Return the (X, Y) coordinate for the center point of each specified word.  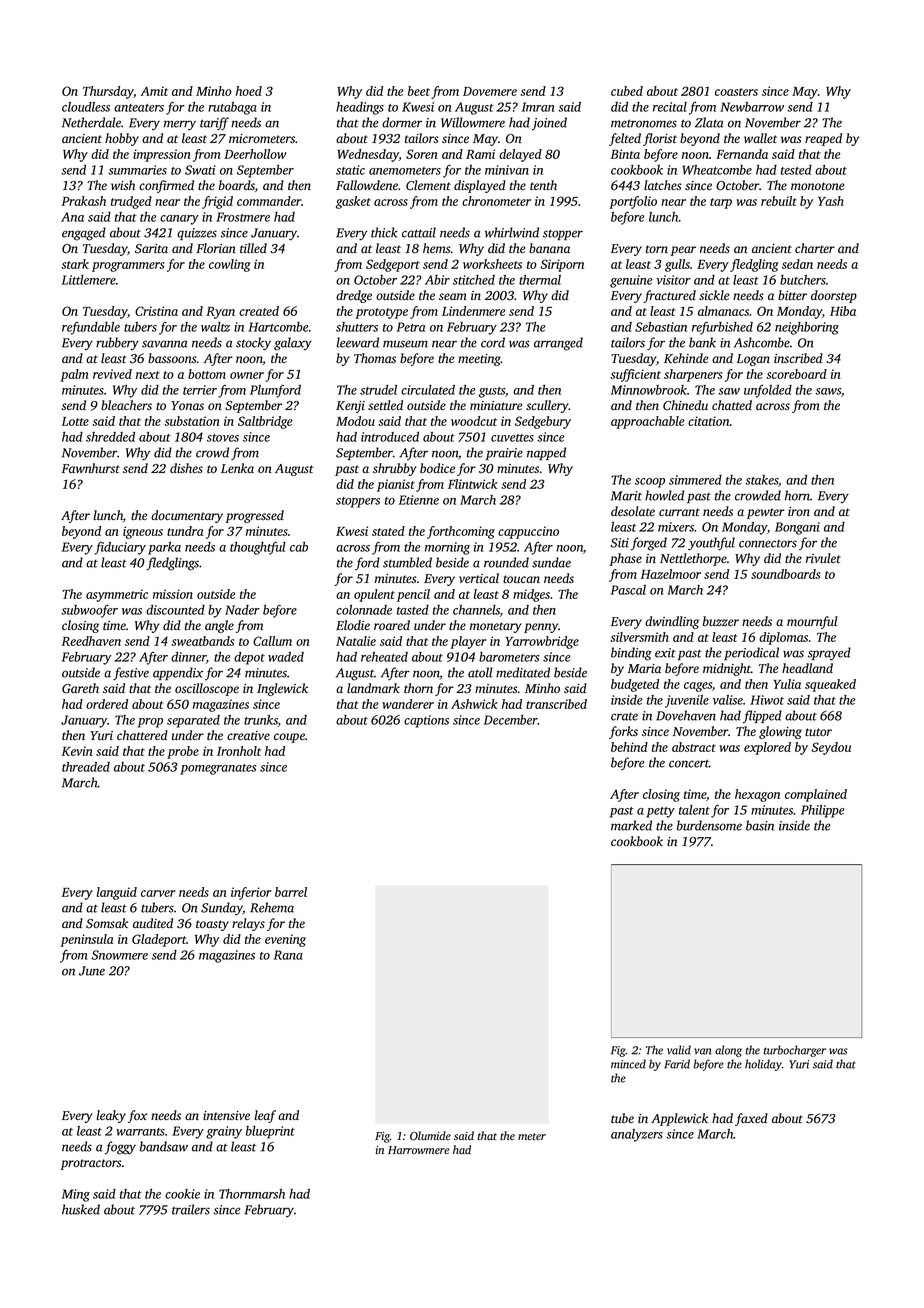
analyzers (637, 1135)
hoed (249, 91)
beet (419, 91)
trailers (191, 1209)
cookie (182, 1194)
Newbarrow (752, 107)
